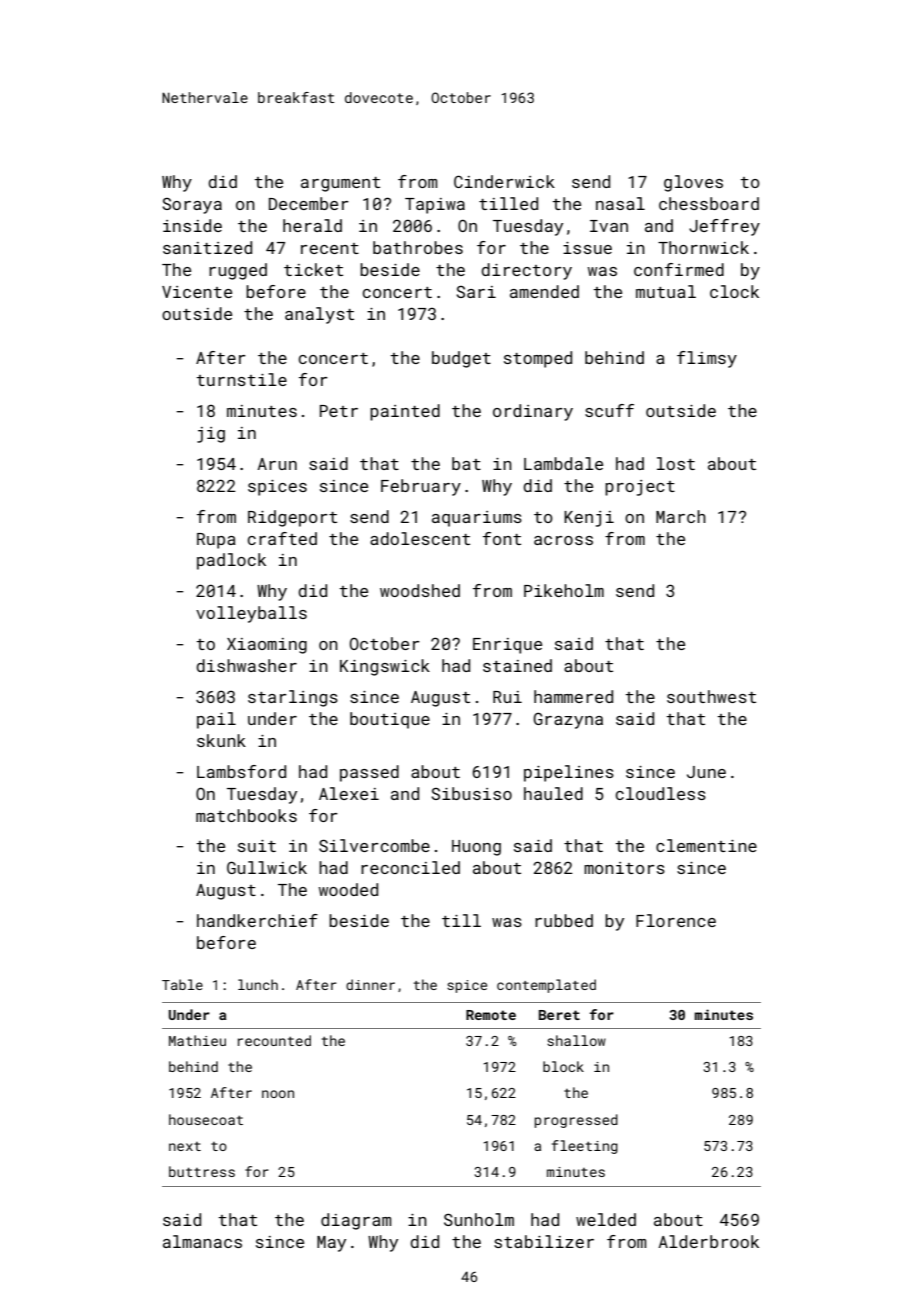  I want to click on confirmed, so click(679, 269).
